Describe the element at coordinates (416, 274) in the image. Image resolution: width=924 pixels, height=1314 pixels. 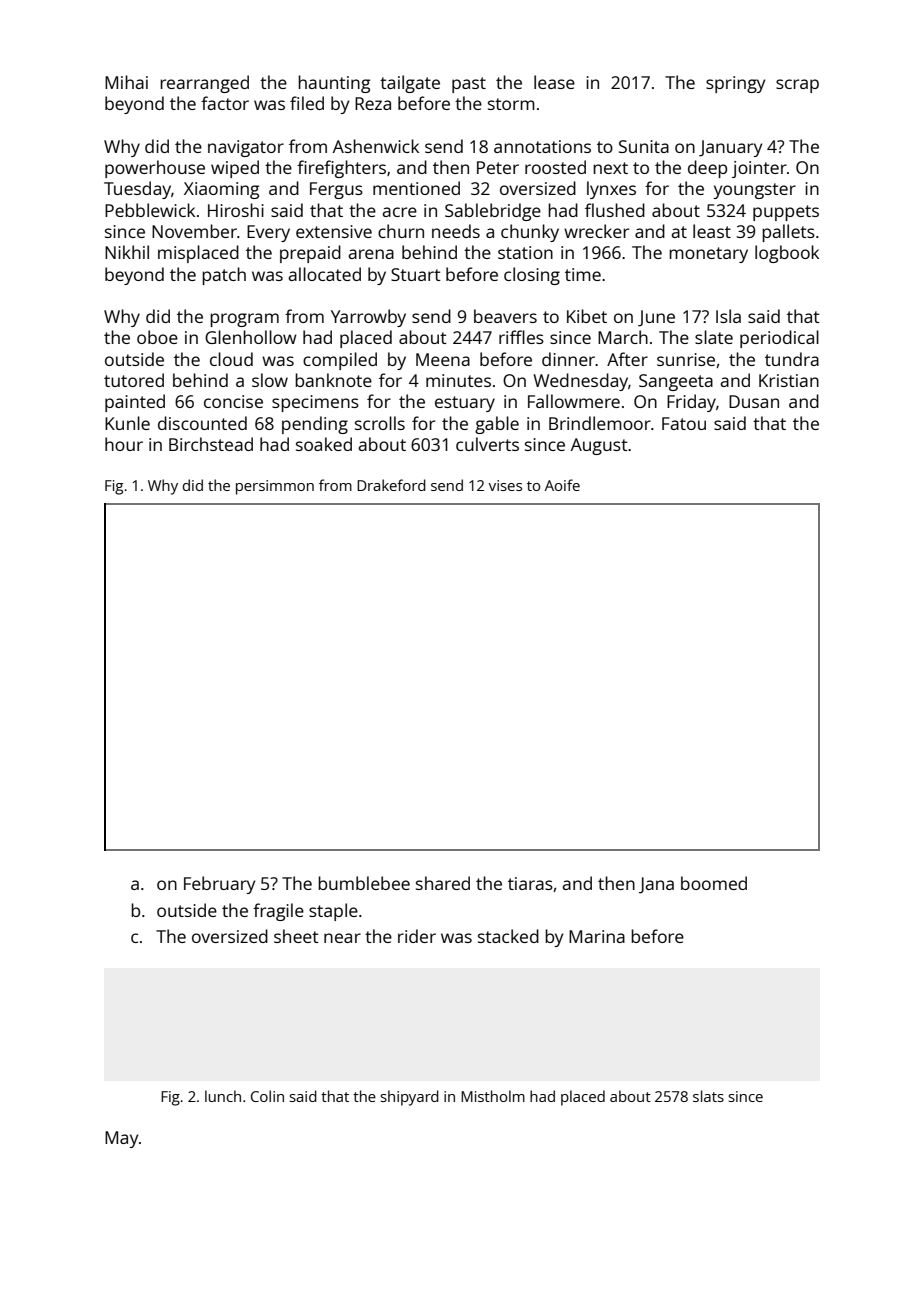
I see `Stuart` at that location.
